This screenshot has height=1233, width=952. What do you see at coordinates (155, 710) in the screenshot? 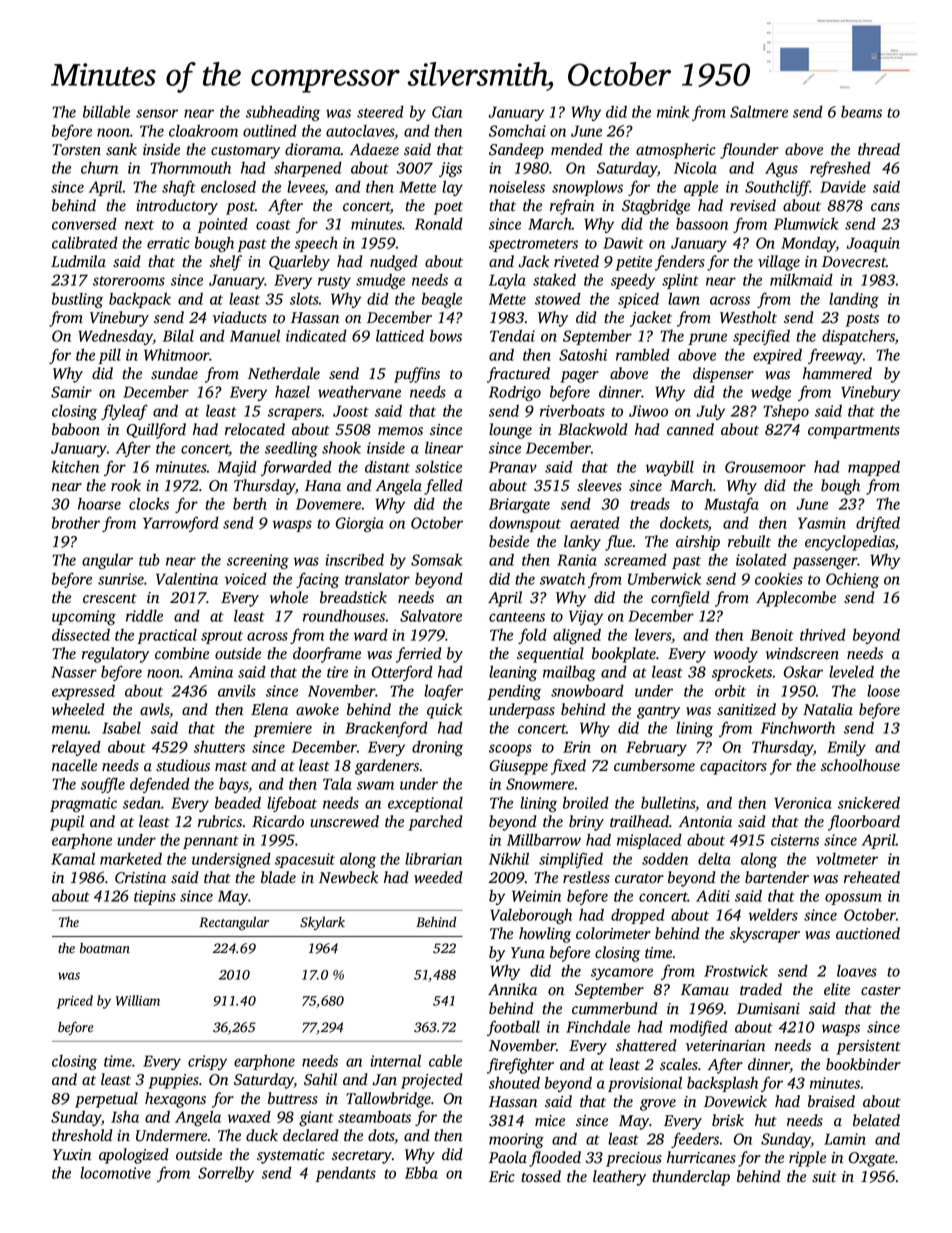
I see `awls` at bounding box center [155, 710].
